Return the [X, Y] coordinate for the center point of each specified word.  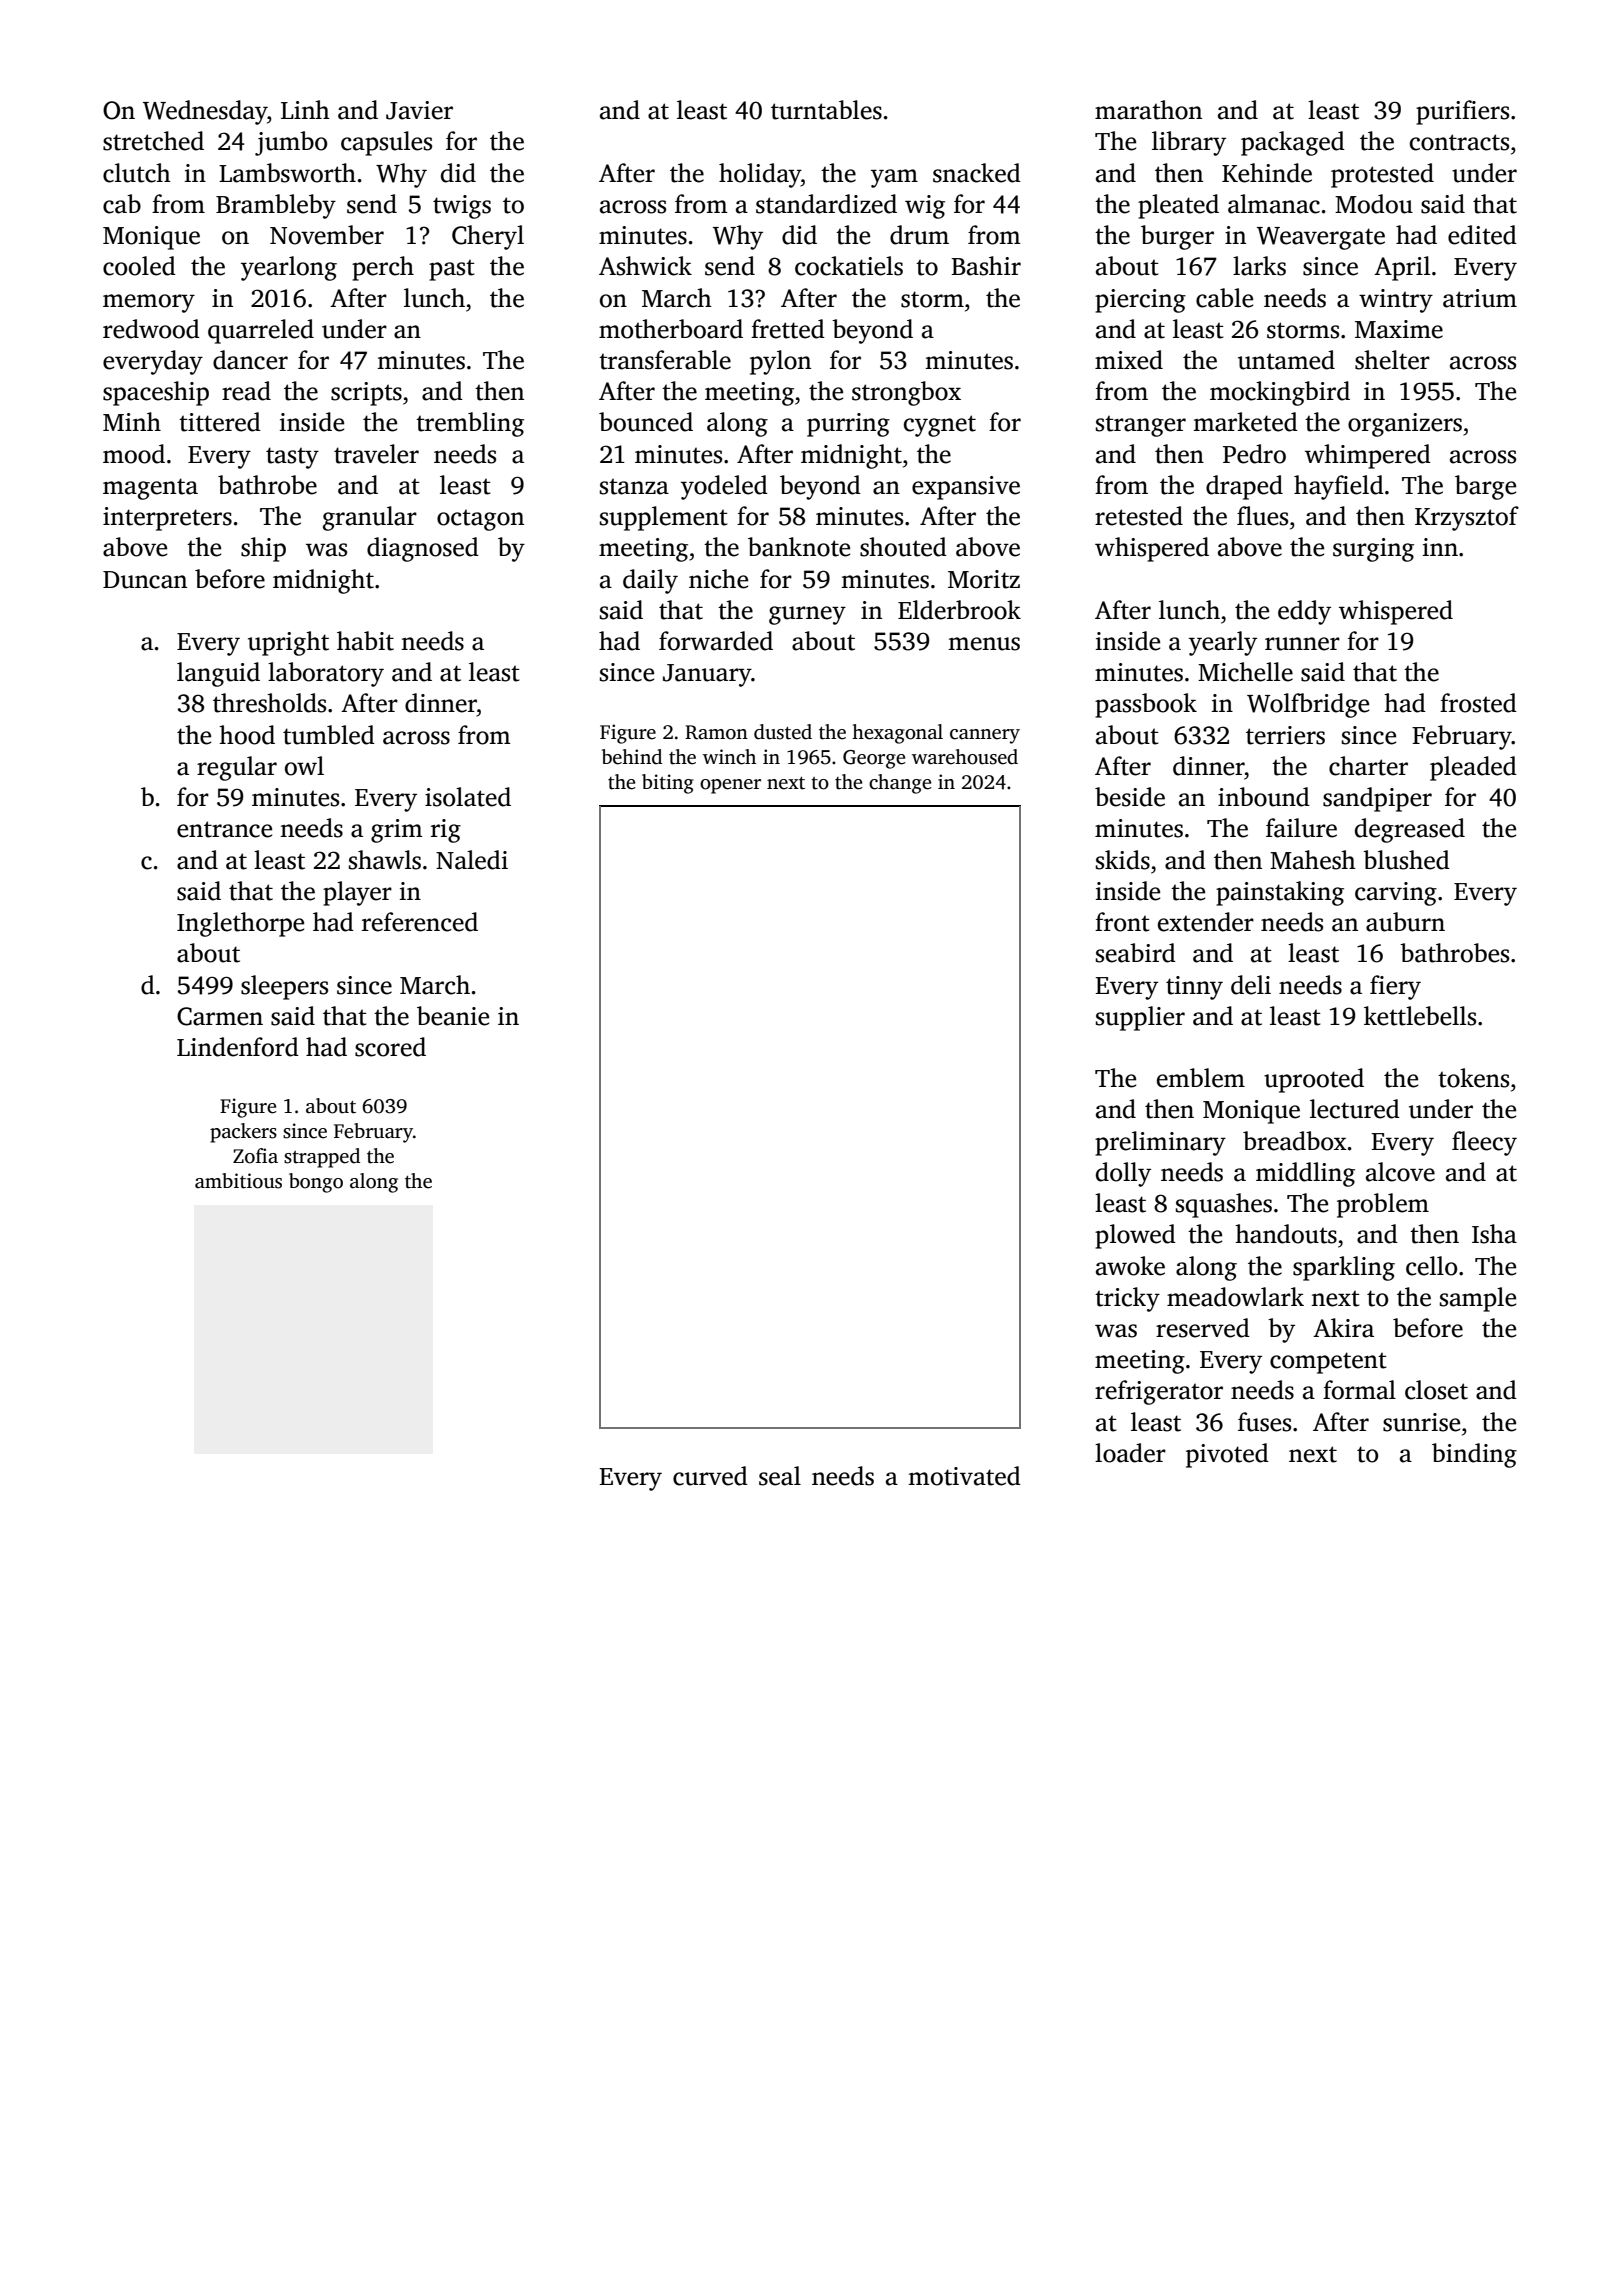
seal [780, 1476]
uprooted [1314, 1080]
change [900, 784]
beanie [453, 1016]
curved [710, 1476]
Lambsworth [287, 173]
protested [1382, 175]
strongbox [906, 393]
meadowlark [1235, 1297]
